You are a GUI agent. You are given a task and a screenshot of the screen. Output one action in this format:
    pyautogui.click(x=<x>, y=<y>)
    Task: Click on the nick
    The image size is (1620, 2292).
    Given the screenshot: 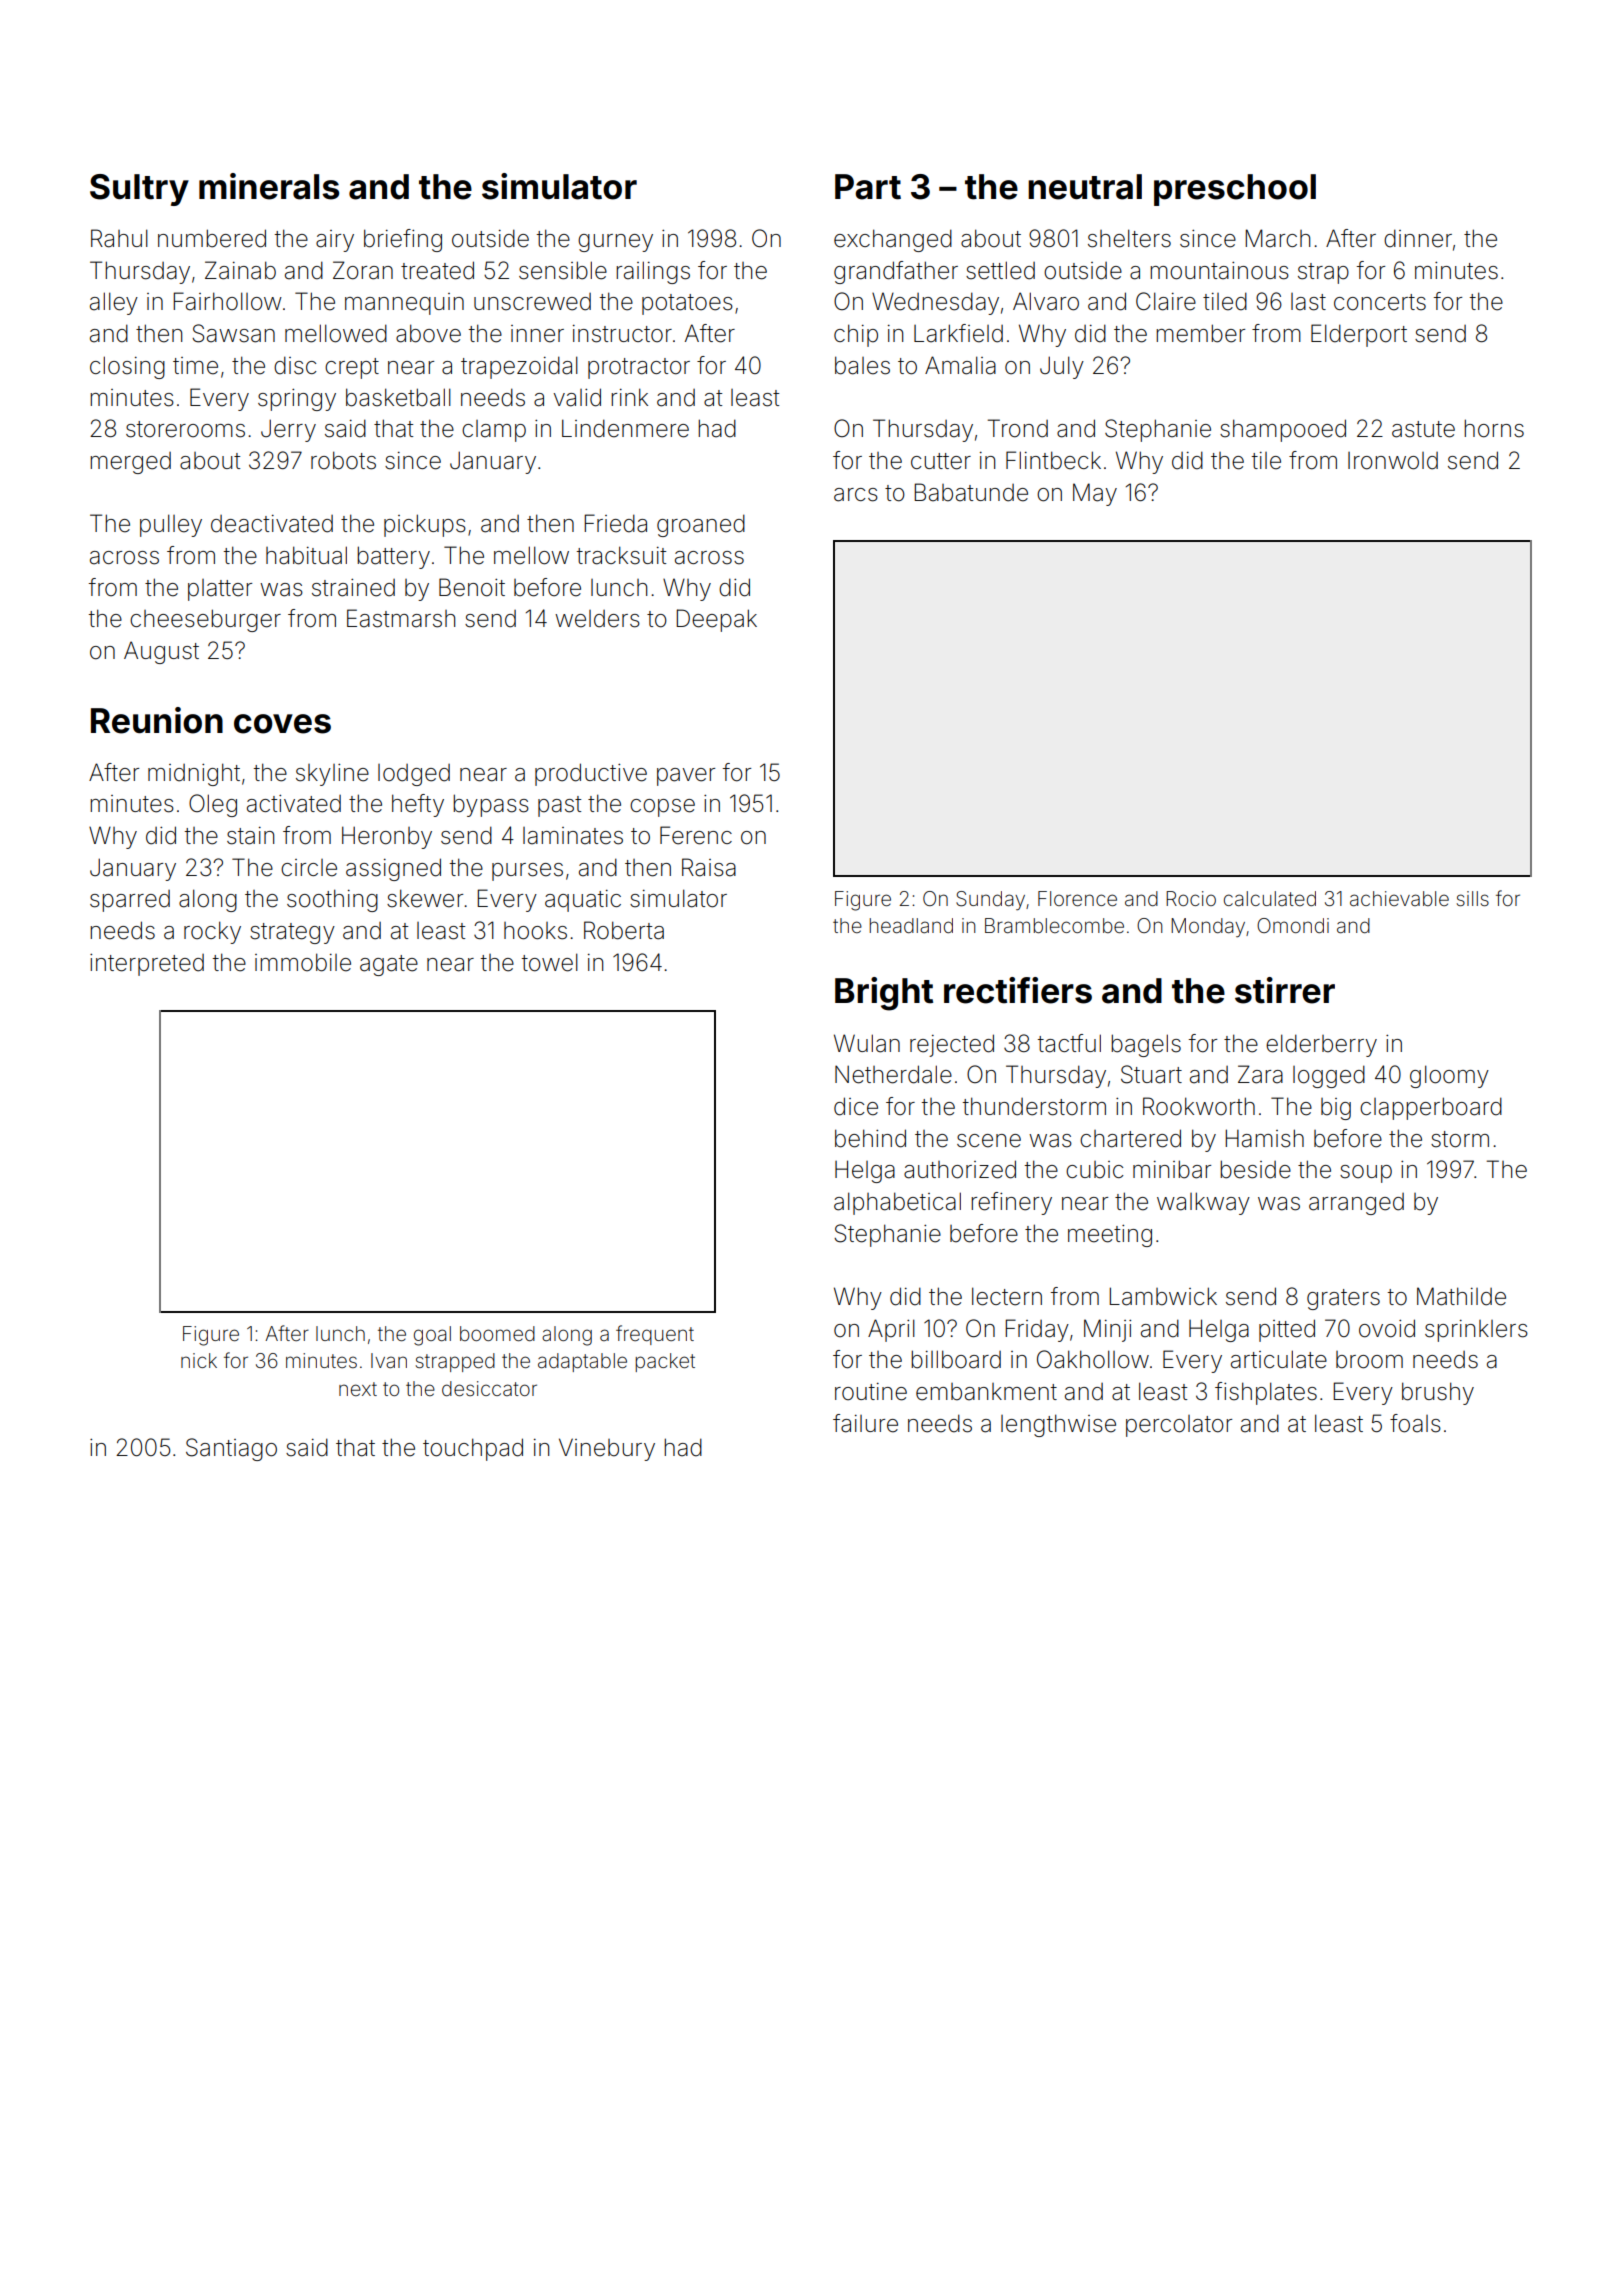 What is the action you would take?
    pyautogui.click(x=199, y=1360)
